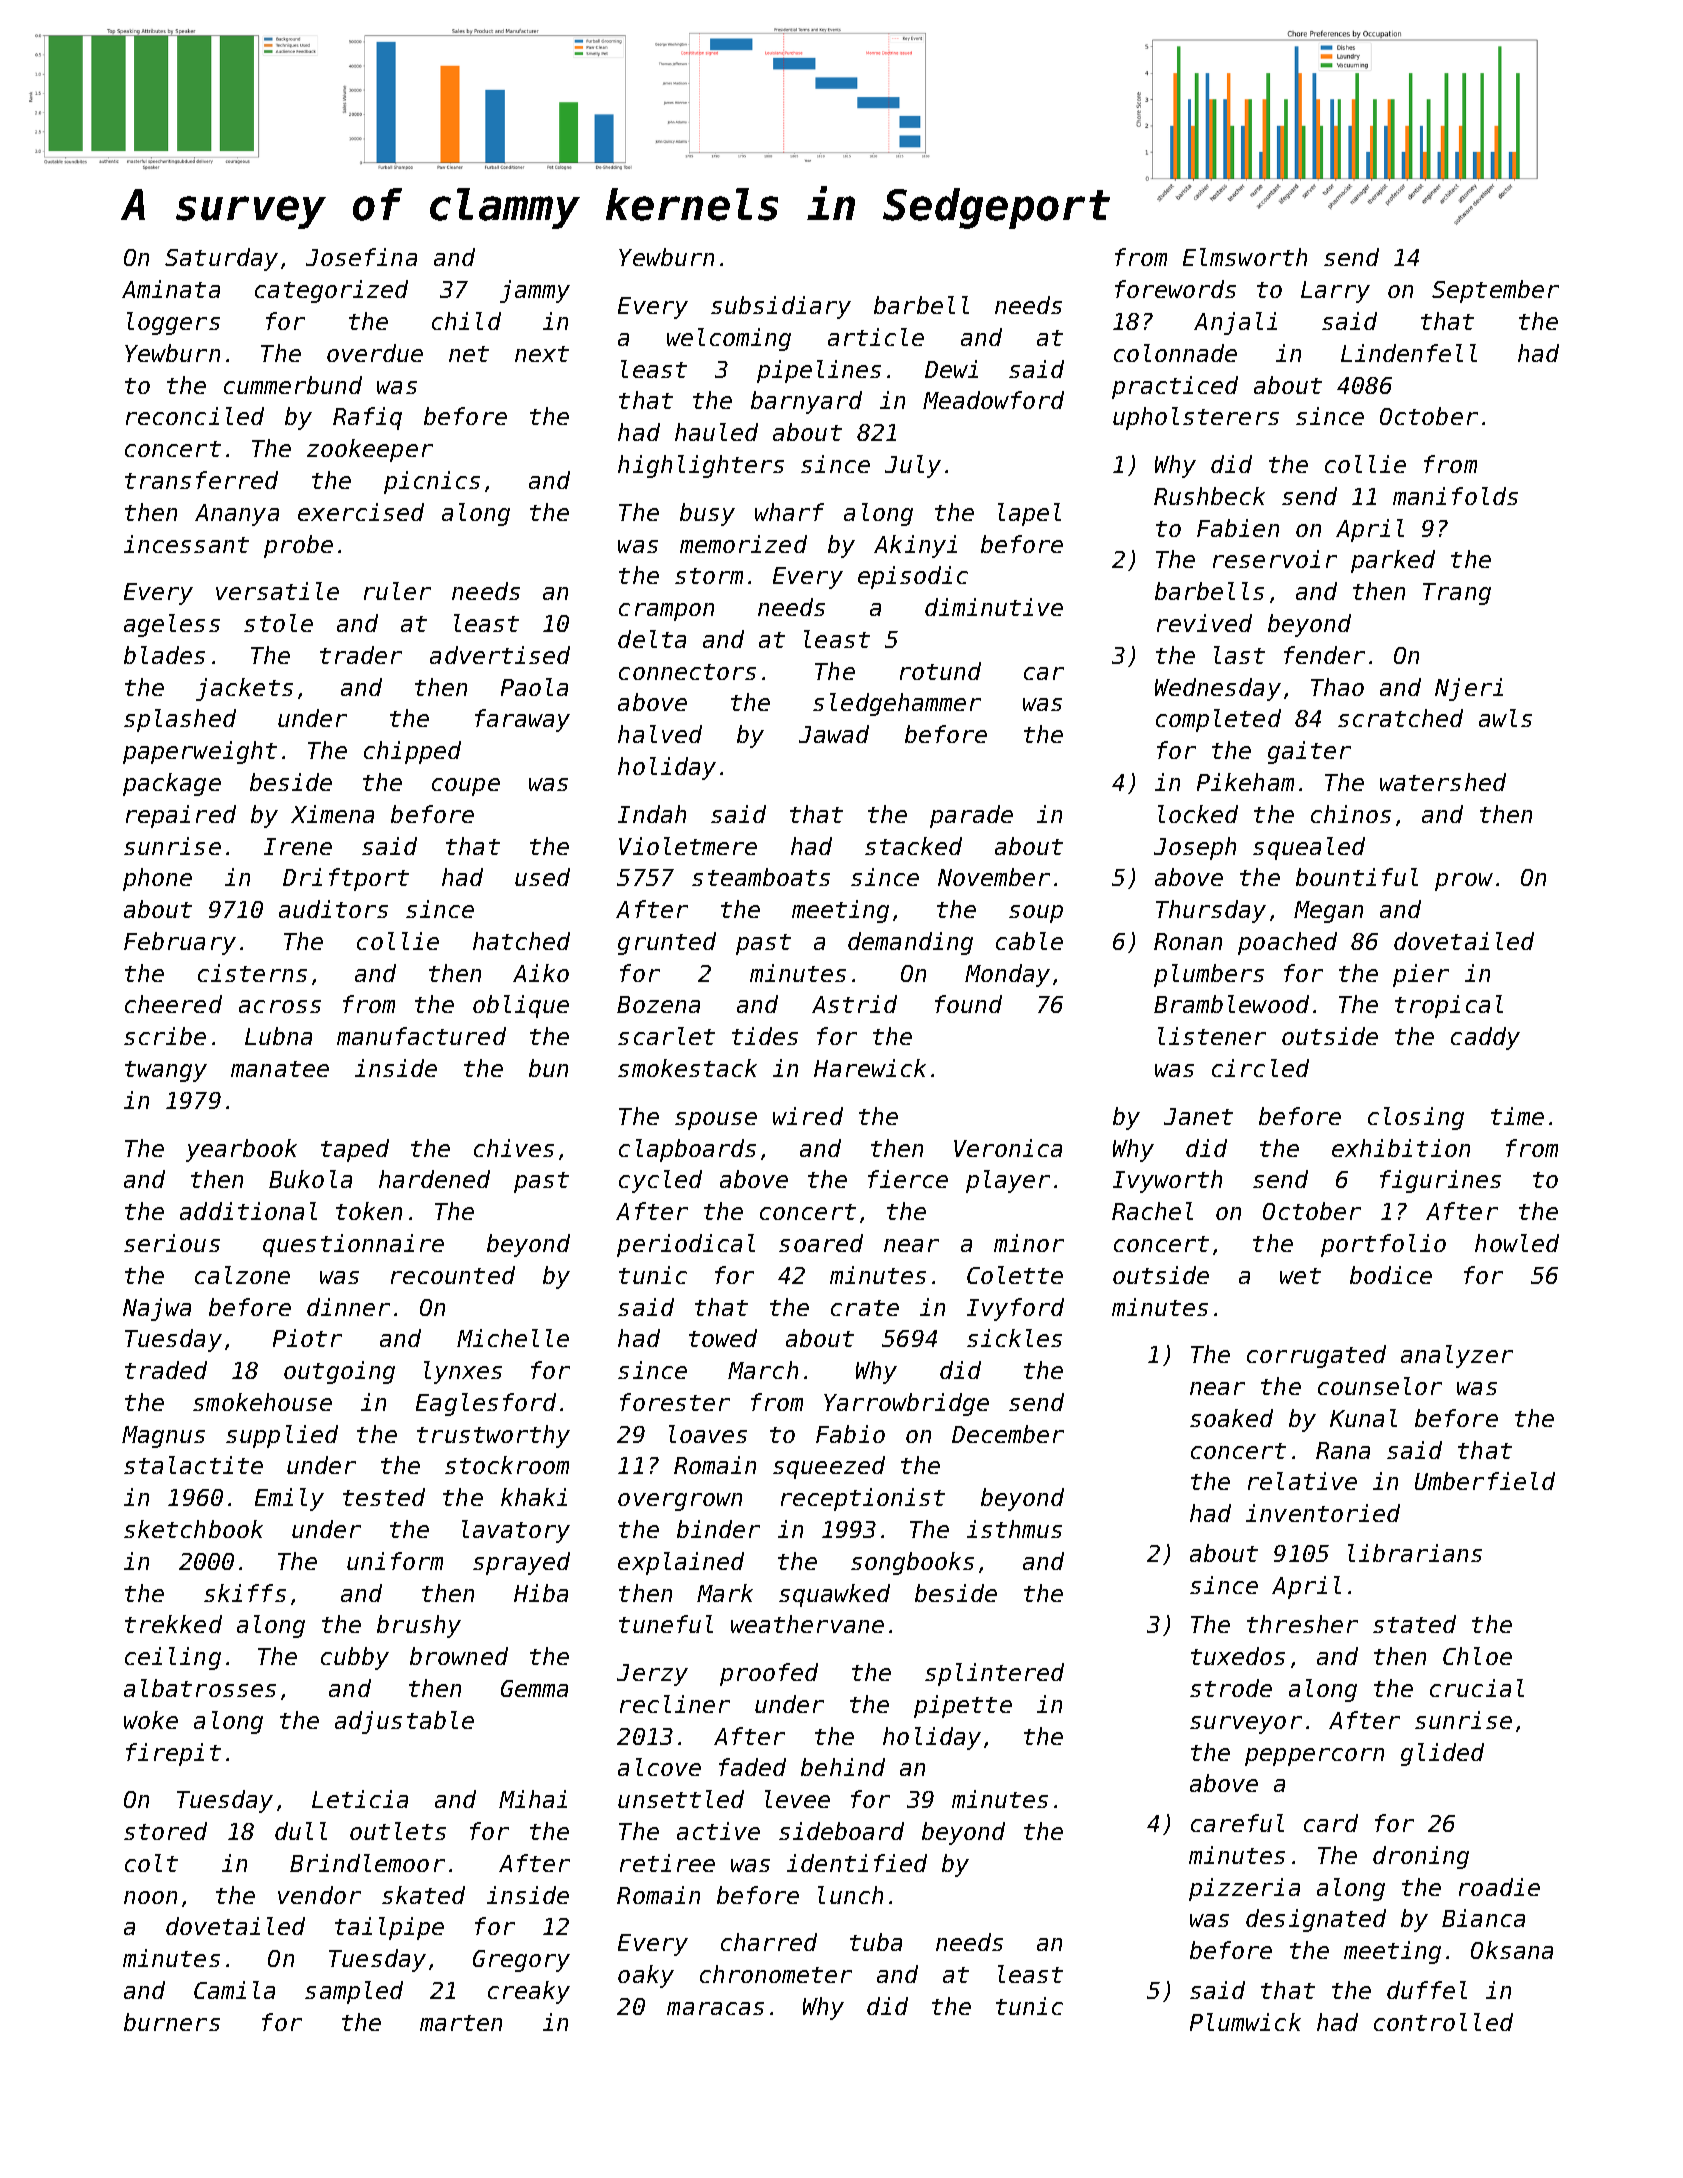 This page has height=2178, width=1683. I want to click on subsidiary, so click(781, 307).
